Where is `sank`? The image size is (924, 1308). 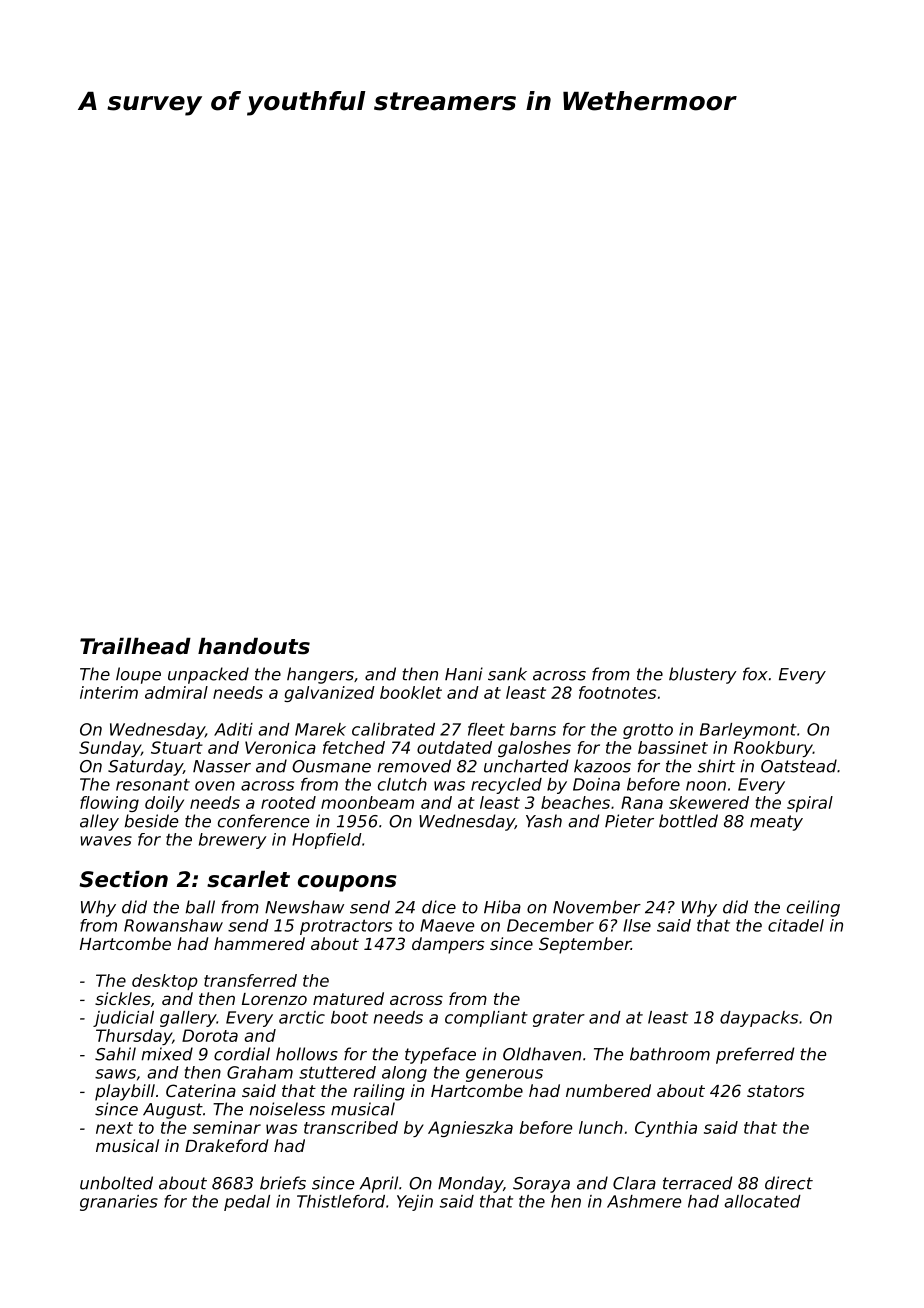
sank is located at coordinates (507, 674).
